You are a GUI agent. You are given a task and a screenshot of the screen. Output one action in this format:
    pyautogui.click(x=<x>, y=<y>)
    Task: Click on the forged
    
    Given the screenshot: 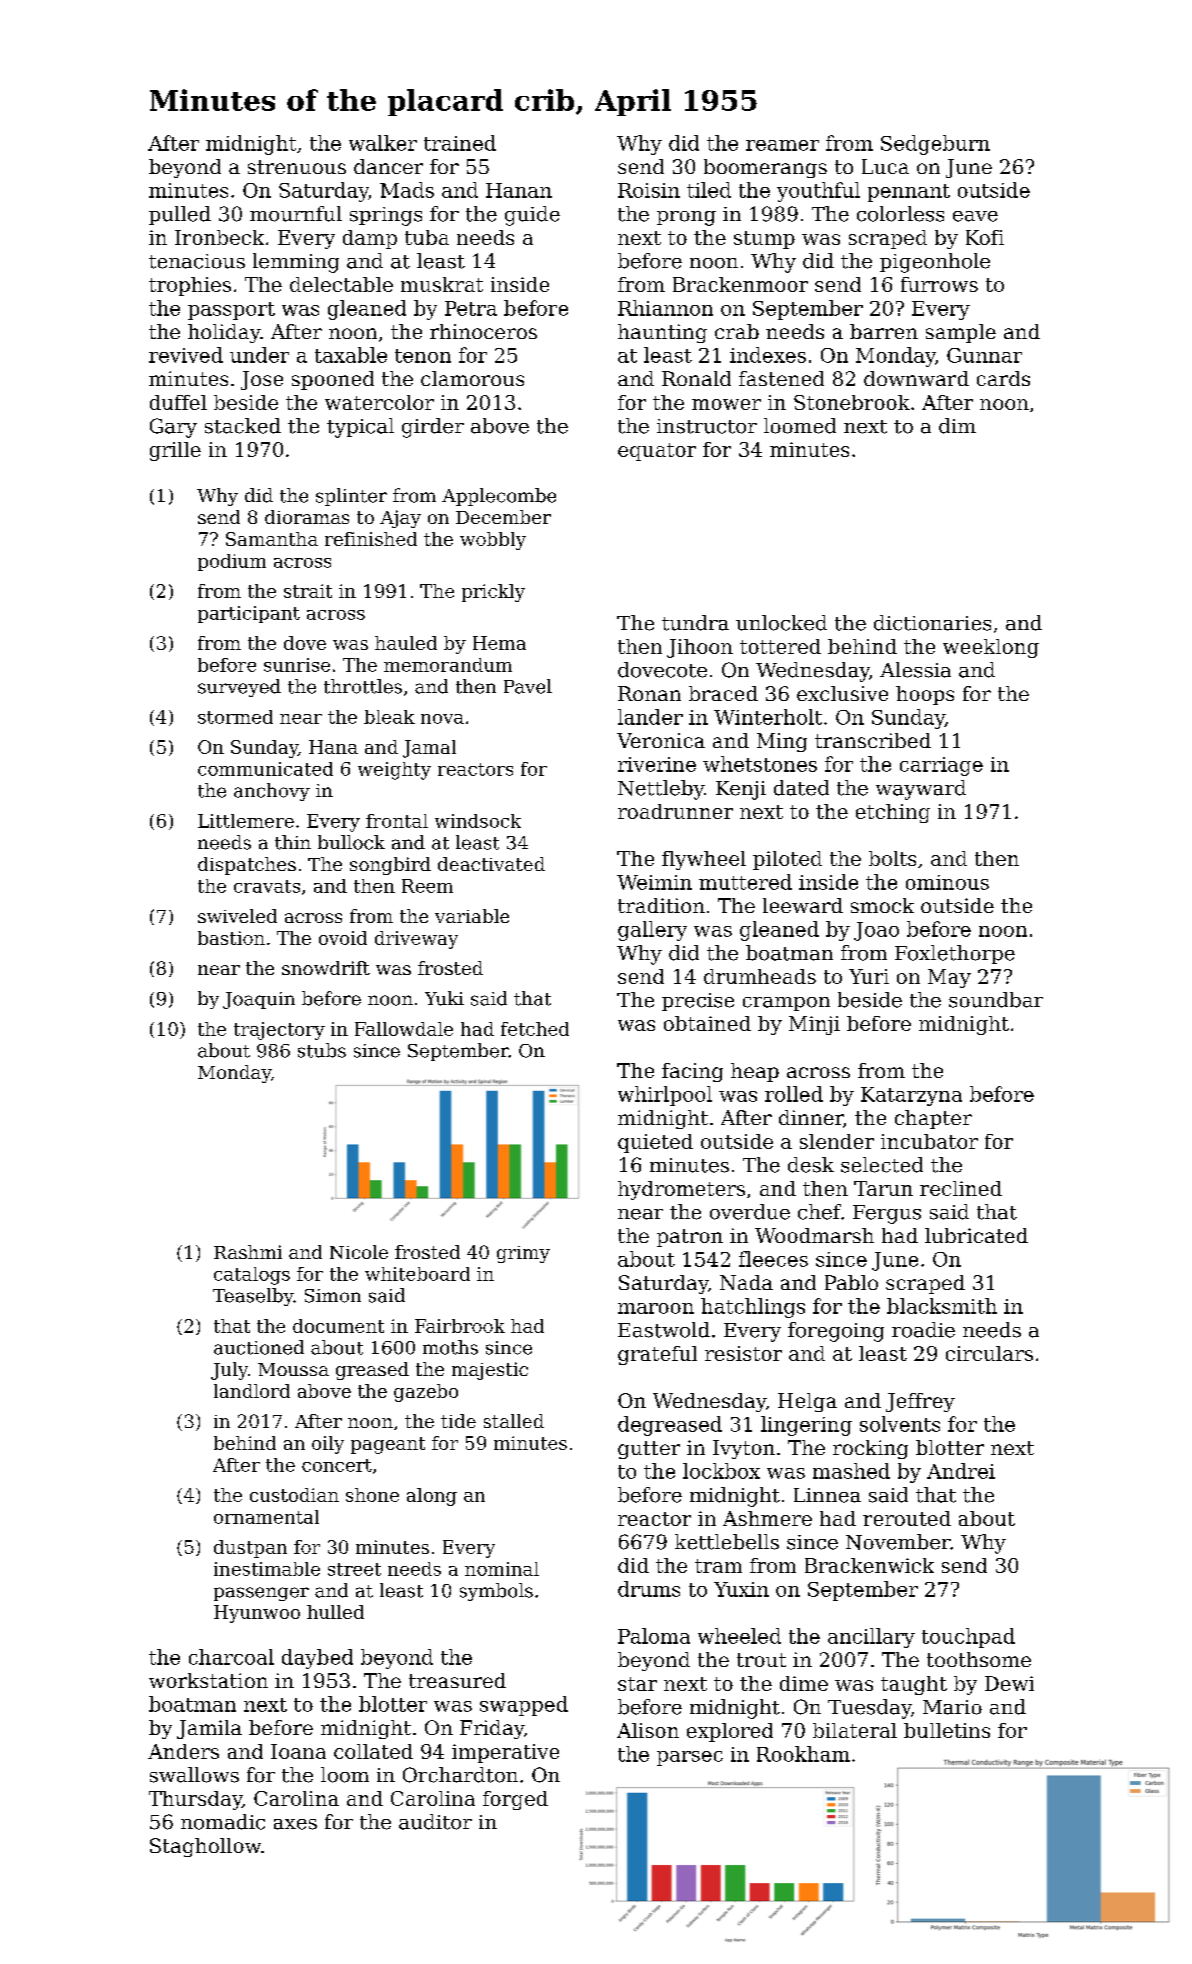 What is the action you would take?
    pyautogui.click(x=515, y=1800)
